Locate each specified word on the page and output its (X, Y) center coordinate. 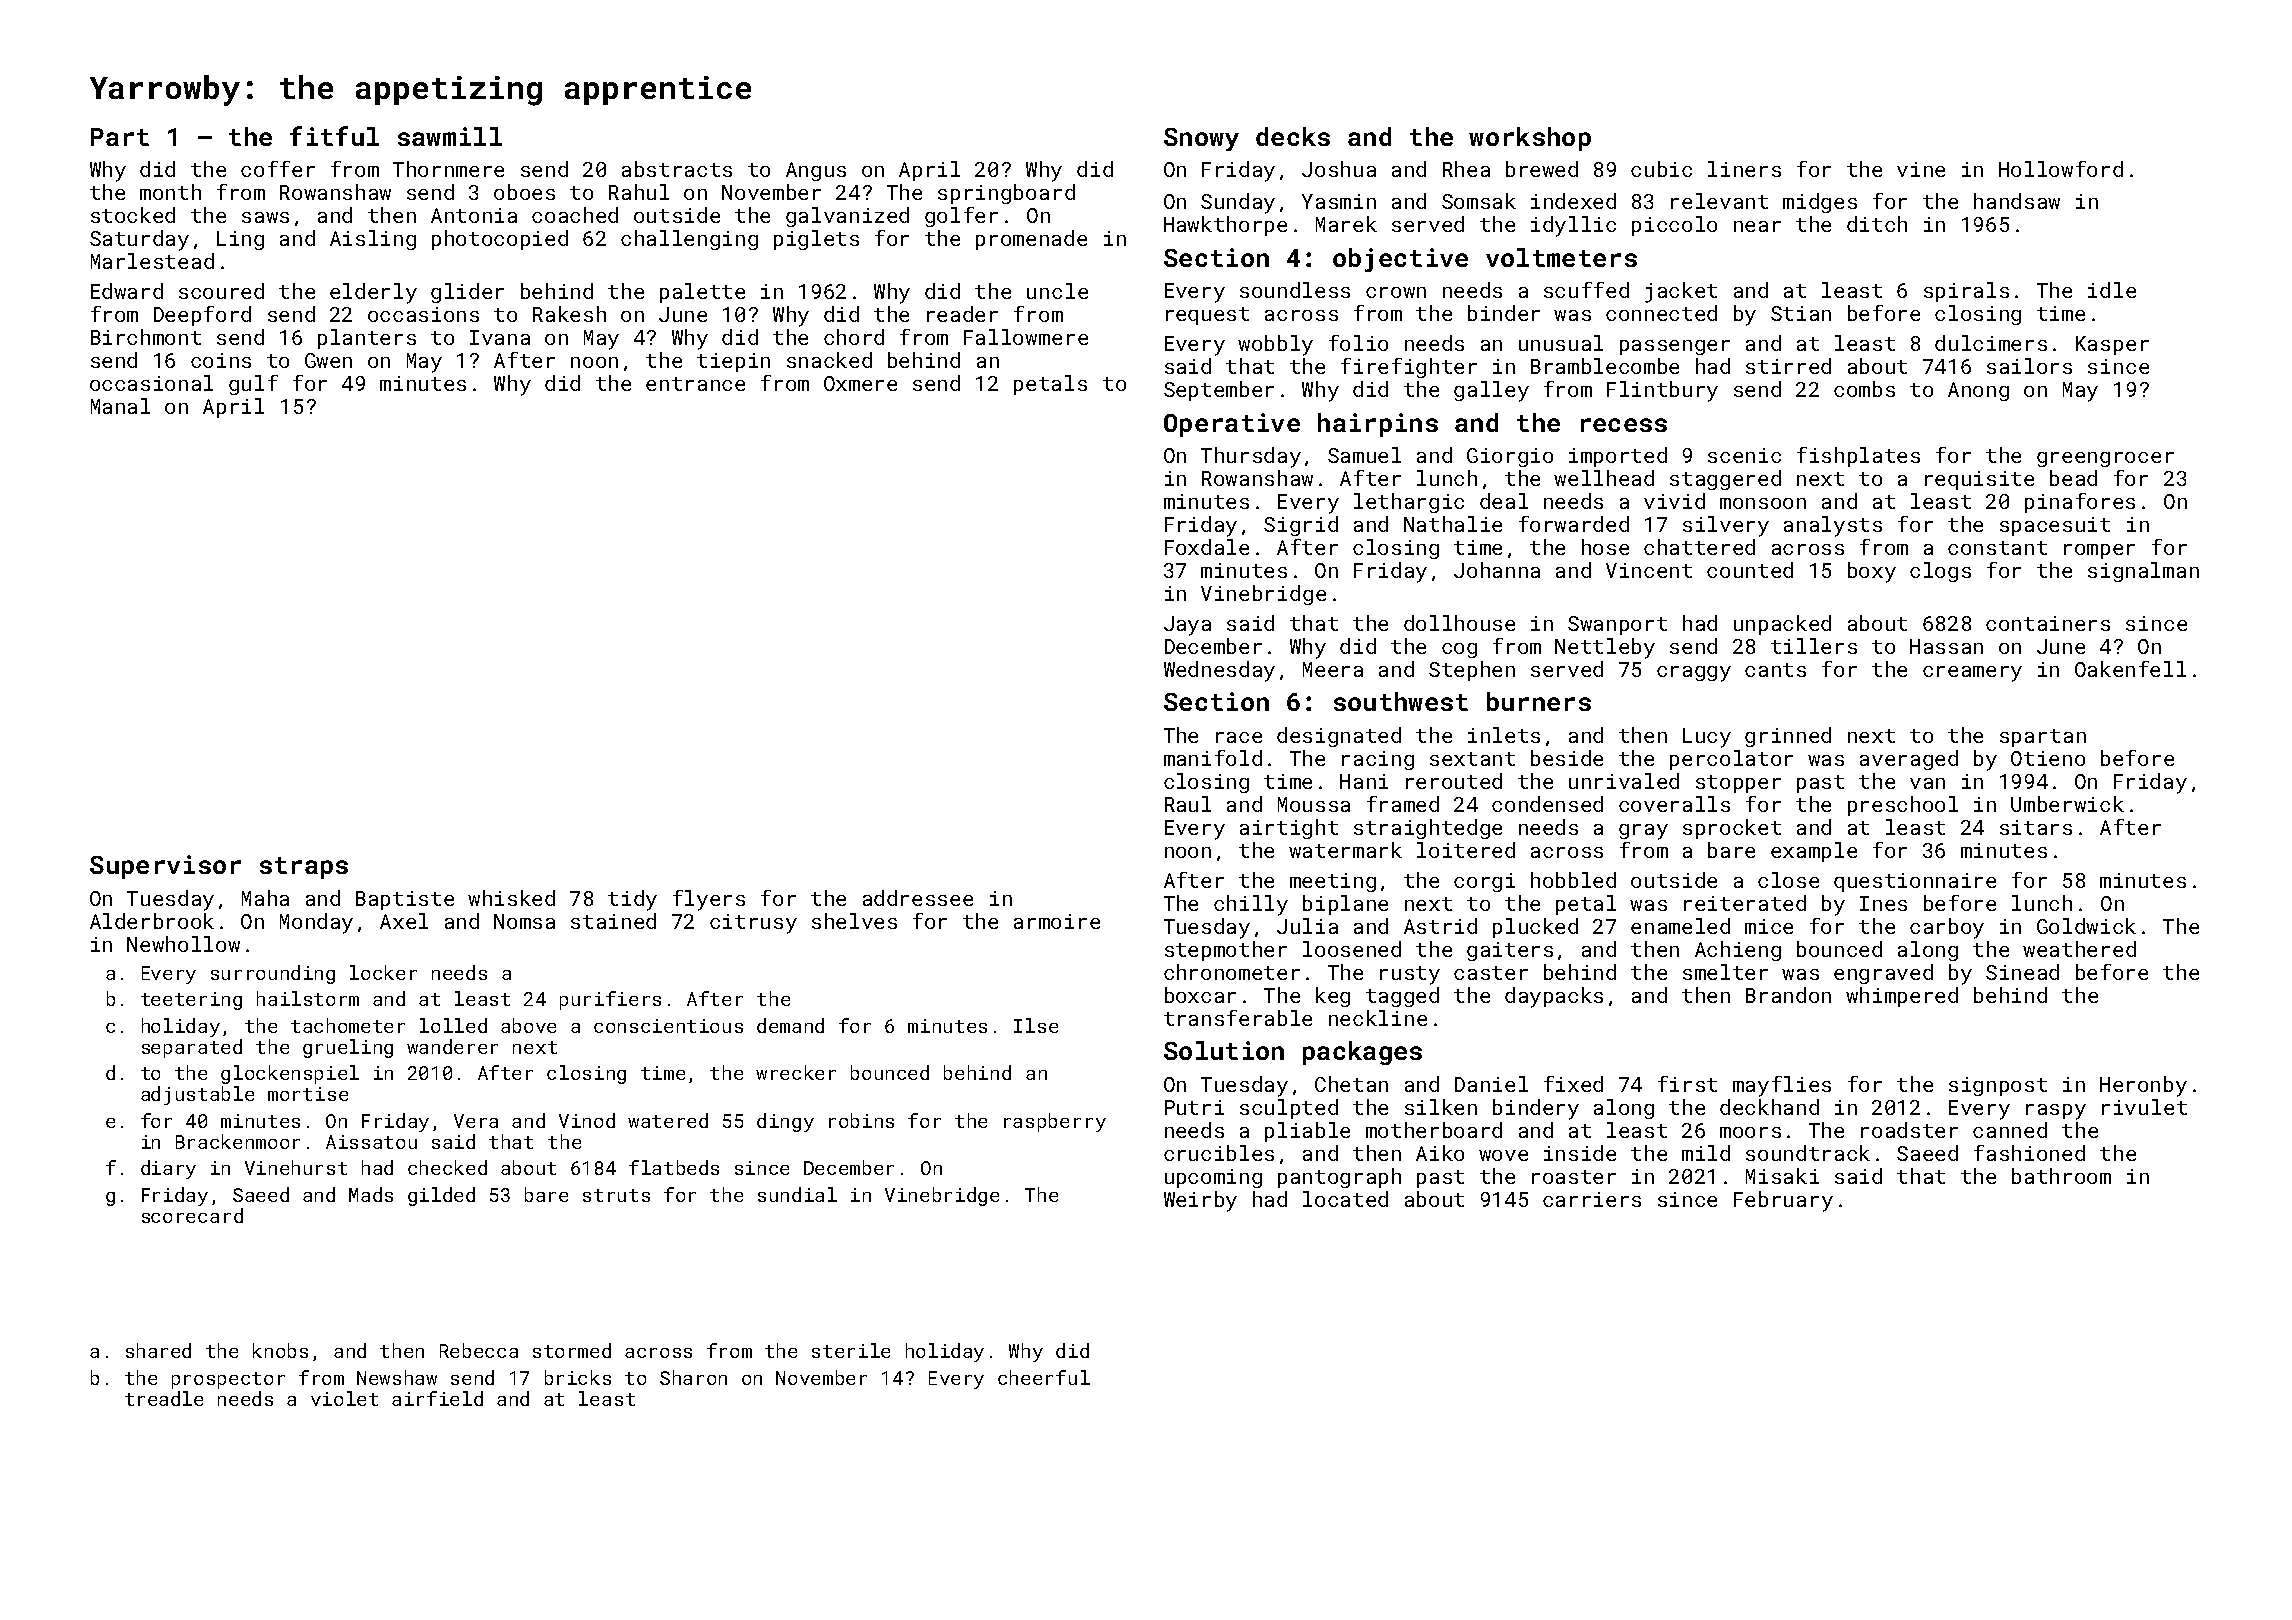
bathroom (2061, 1176)
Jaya (1187, 626)
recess (1624, 425)
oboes (524, 192)
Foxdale (1207, 547)
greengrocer (2105, 459)
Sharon (693, 1377)
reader (962, 314)
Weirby (1200, 1201)
